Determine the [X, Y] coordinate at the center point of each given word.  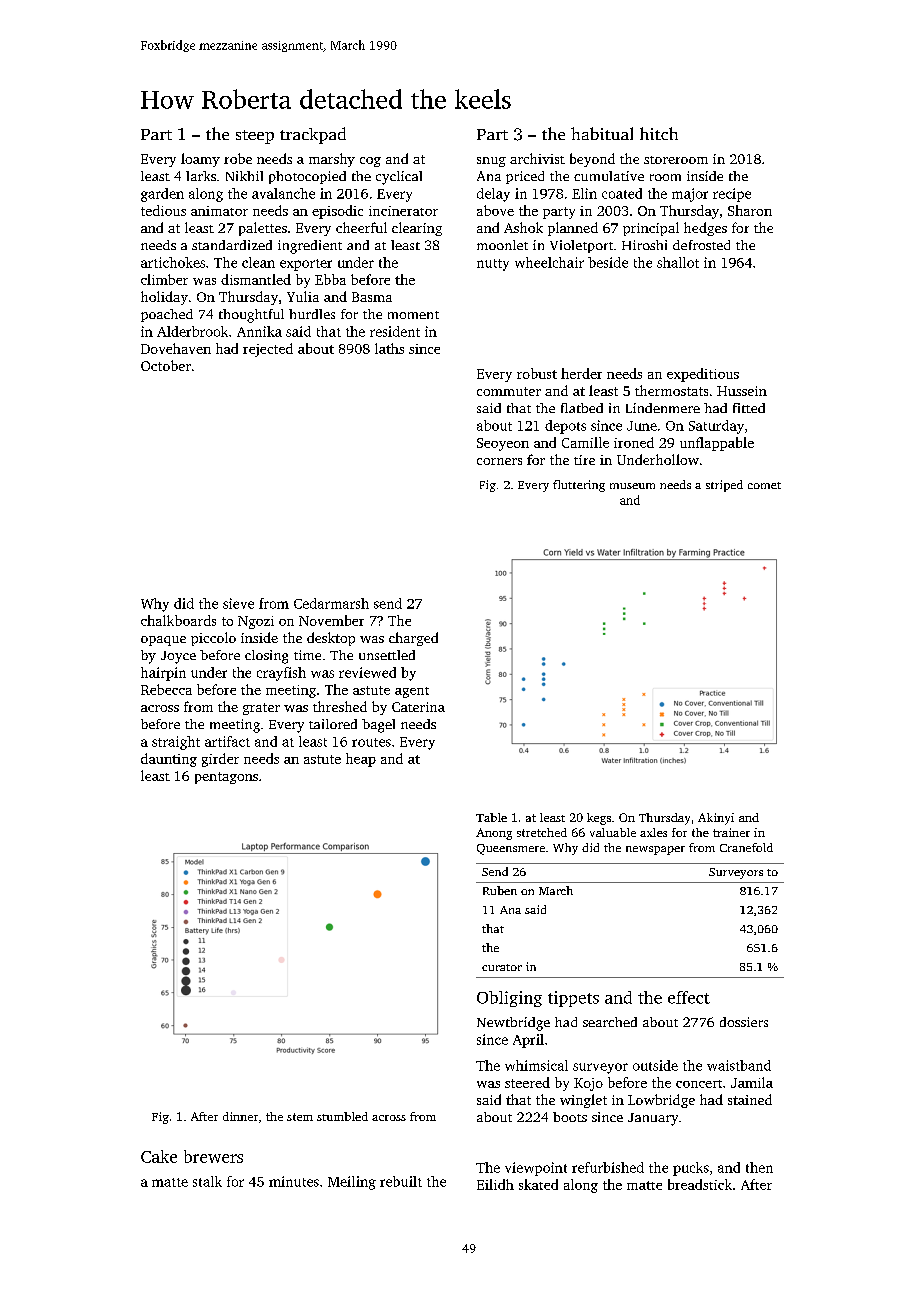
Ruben [500, 890]
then [759, 1167]
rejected [268, 350]
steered [527, 1082]
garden [162, 195]
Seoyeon [503, 444]
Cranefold [746, 847]
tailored [333, 724]
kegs [599, 819]
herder [581, 373]
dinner [240, 1116]
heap [361, 760]
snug [491, 162]
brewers [213, 1156]
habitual [602, 133]
